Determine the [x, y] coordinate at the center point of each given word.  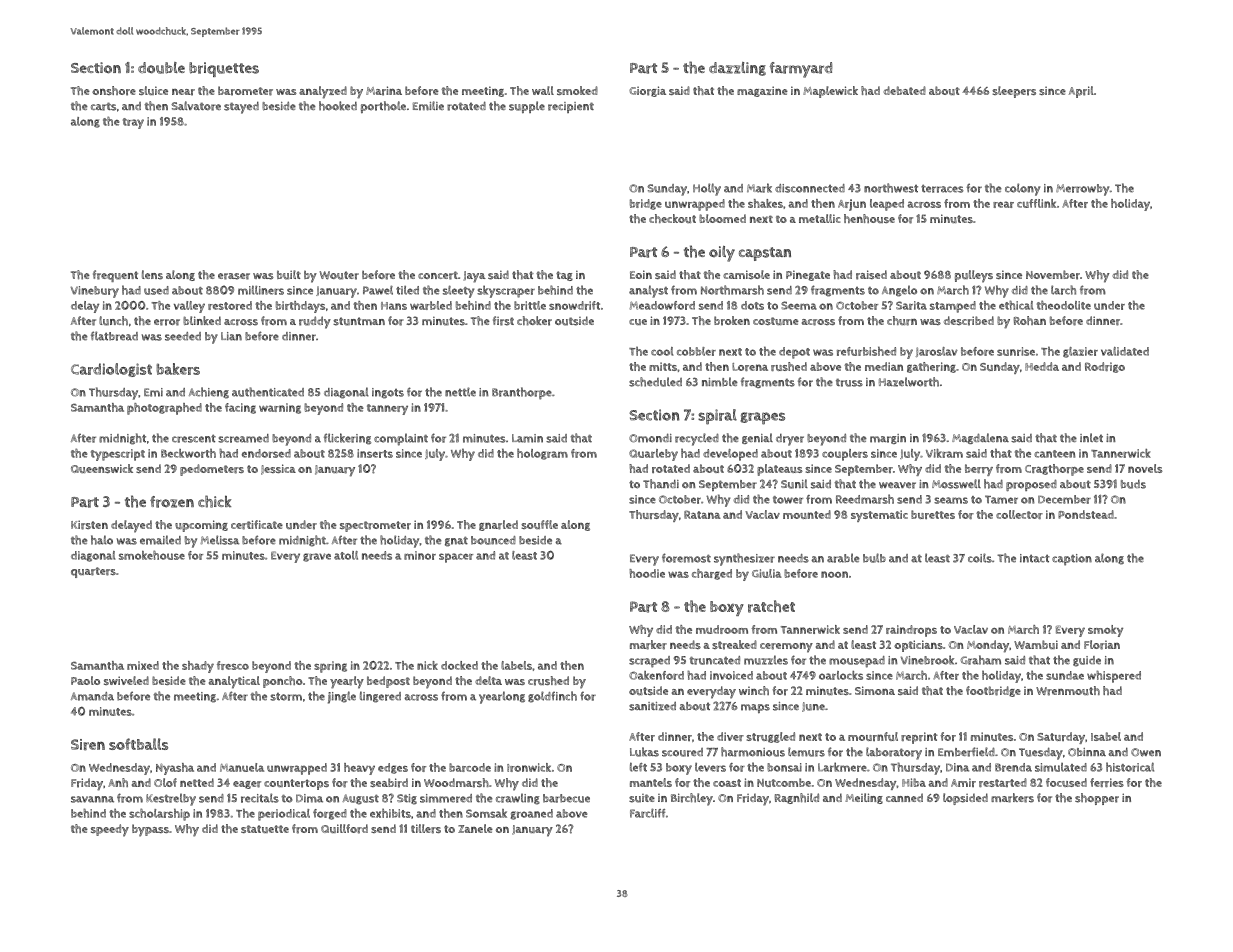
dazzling [737, 69]
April [1081, 92]
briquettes [224, 69]
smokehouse [152, 555]
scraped [649, 662]
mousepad [857, 662]
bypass [150, 830]
